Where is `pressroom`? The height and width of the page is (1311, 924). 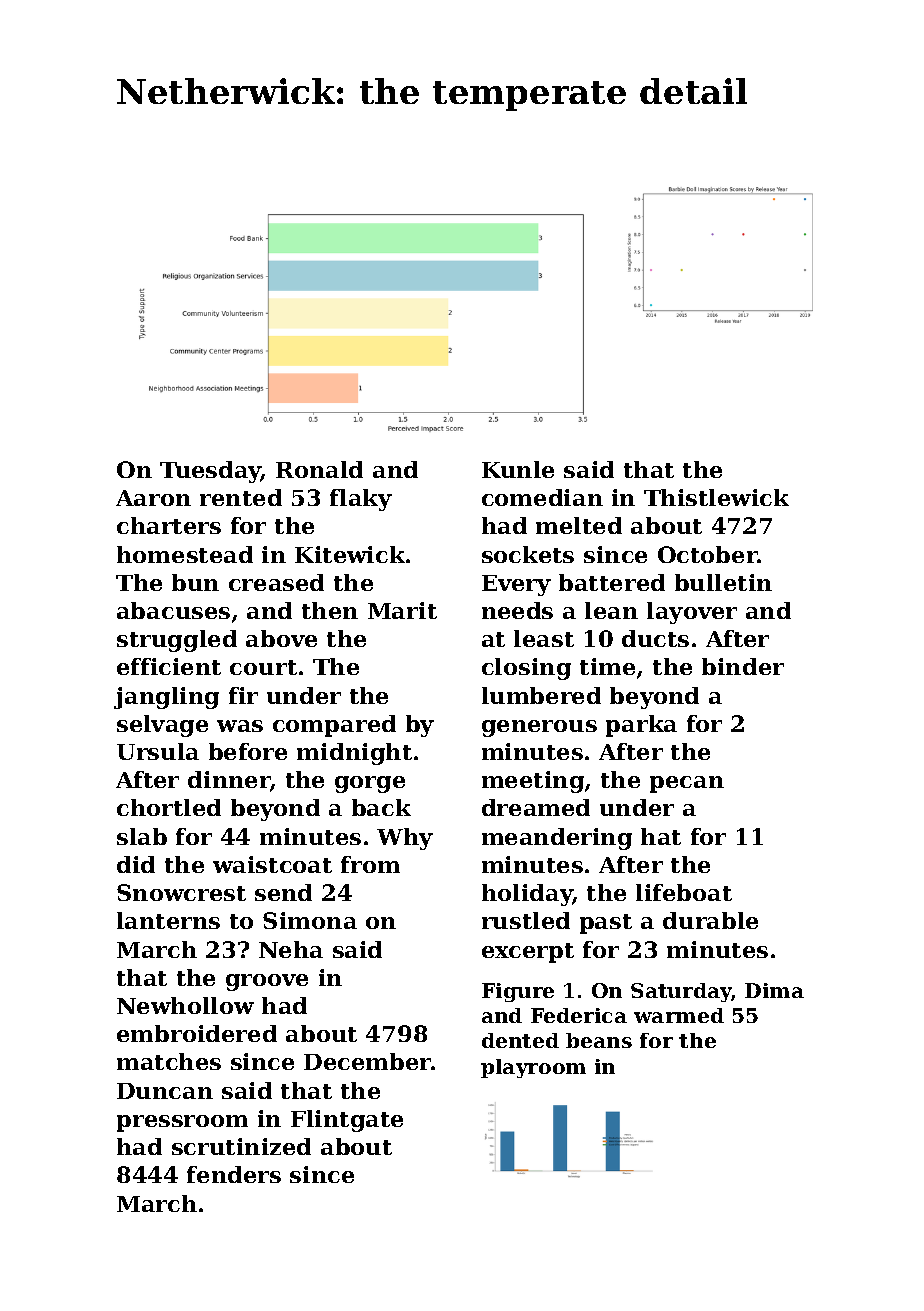
pressroom is located at coordinates (182, 1123).
